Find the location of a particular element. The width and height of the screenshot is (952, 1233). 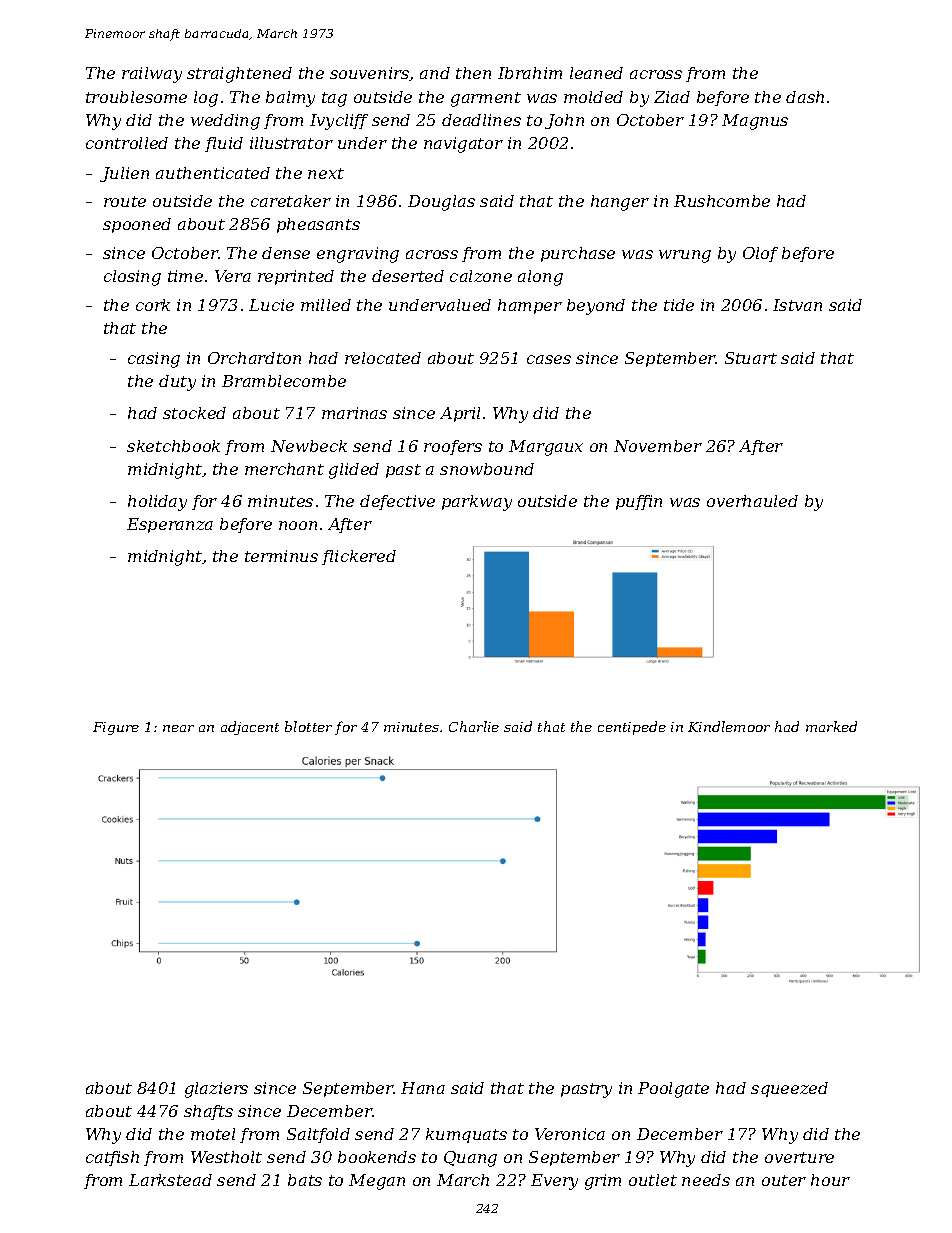

grim is located at coordinates (603, 1182).
